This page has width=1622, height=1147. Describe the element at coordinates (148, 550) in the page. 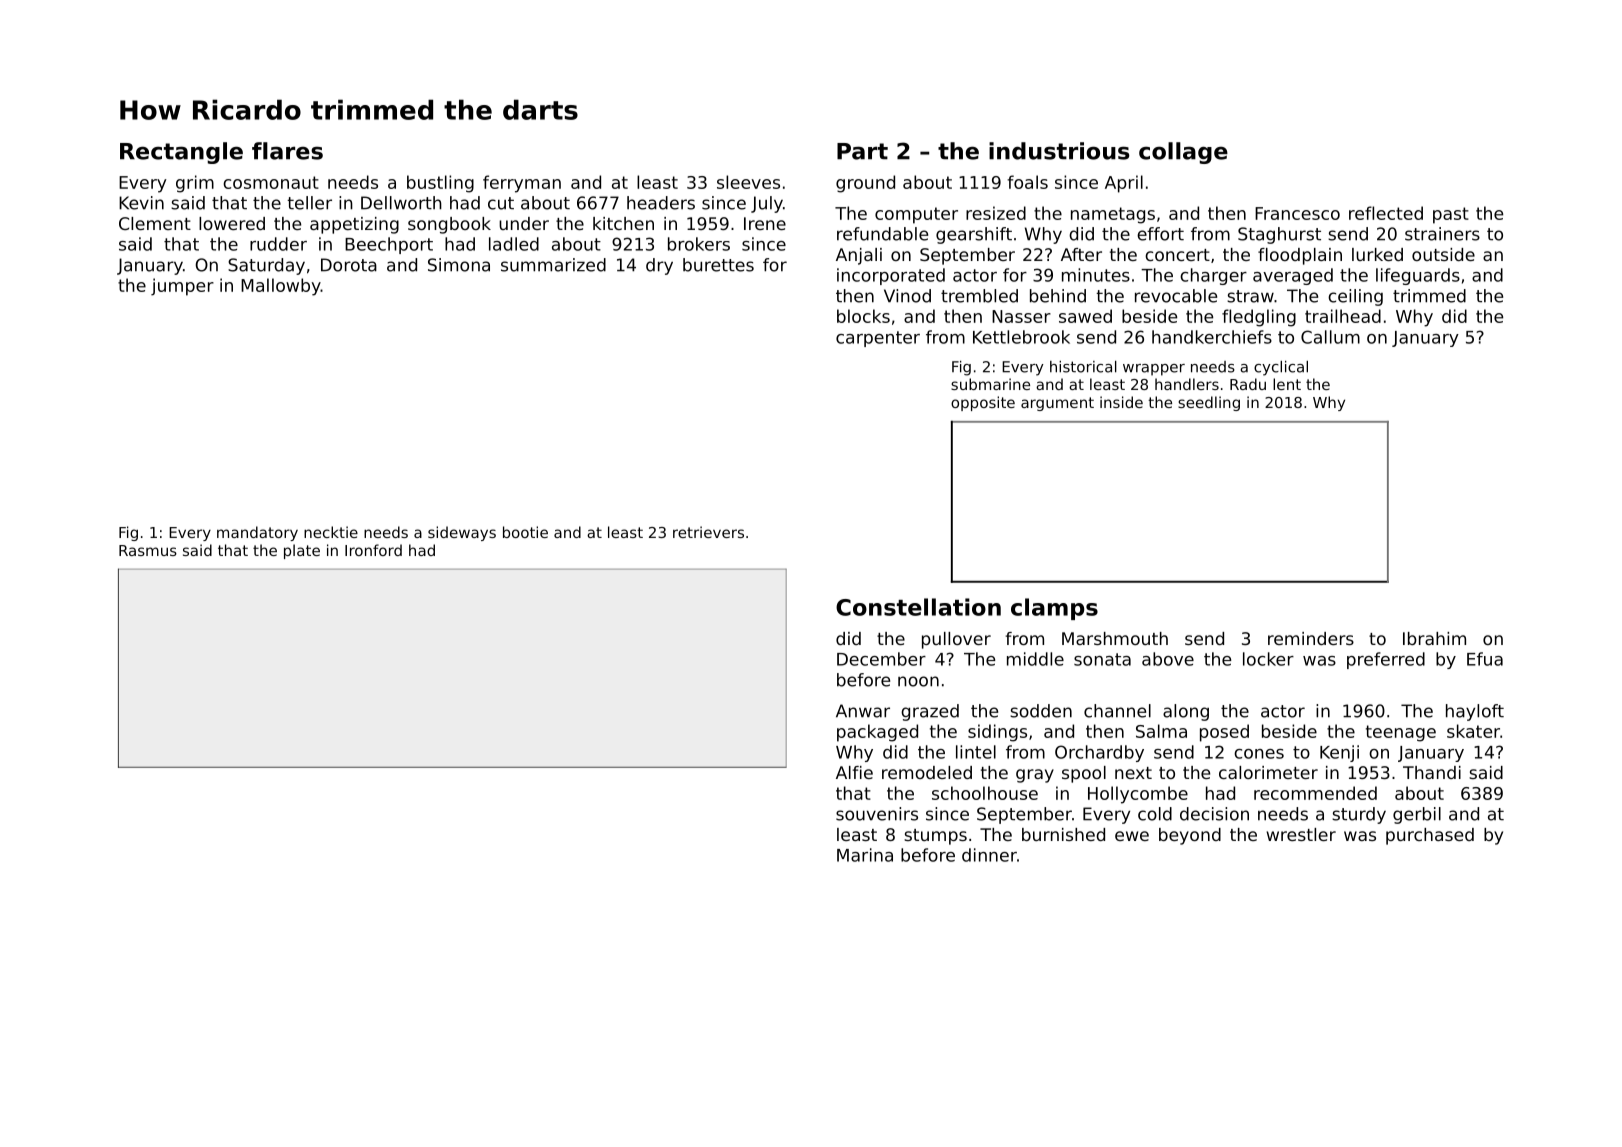

I see `Rasmus` at that location.
